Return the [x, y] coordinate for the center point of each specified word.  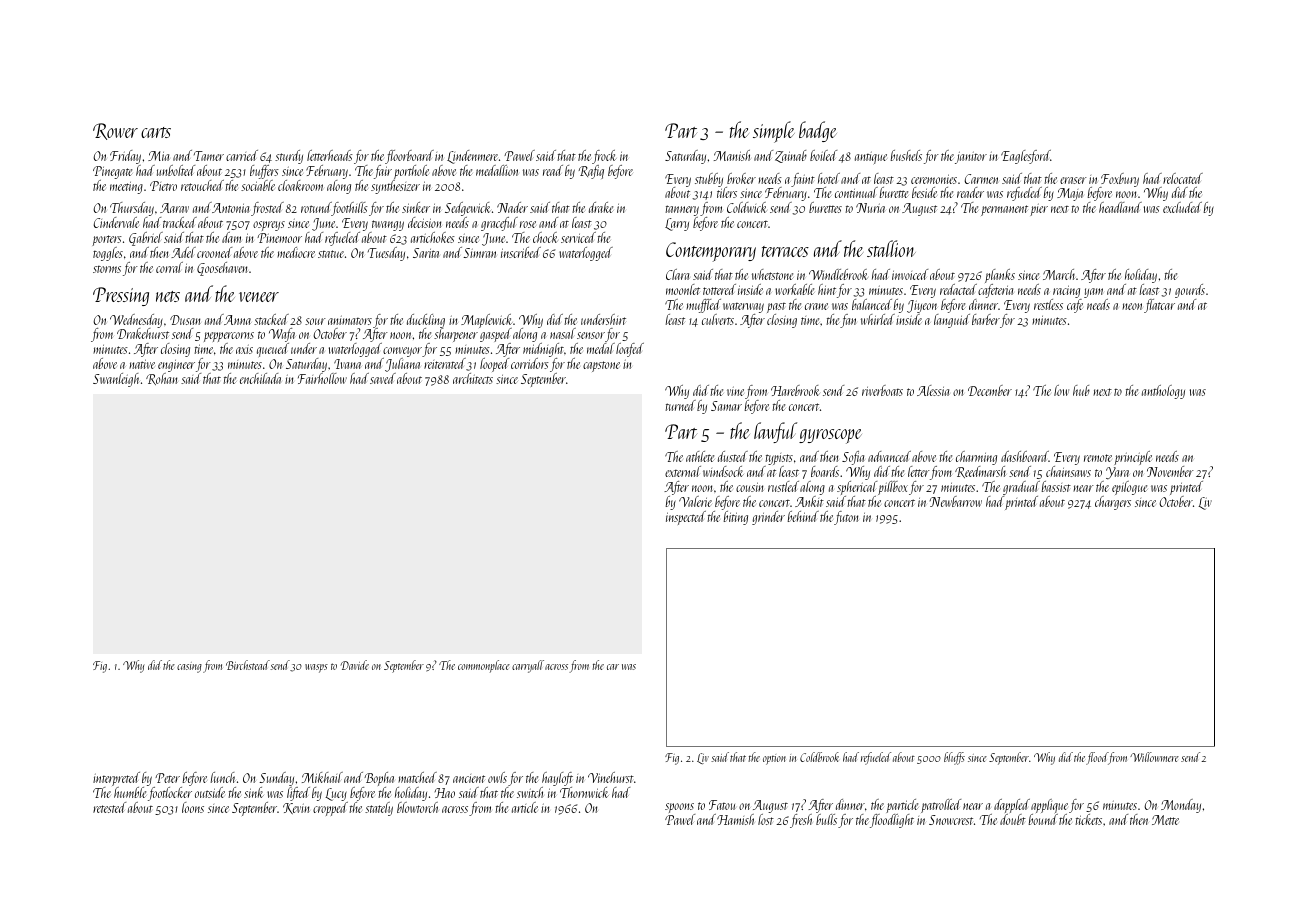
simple [774, 132]
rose [528, 224]
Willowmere [1154, 757]
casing [189, 667]
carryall [528, 666]
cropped [330, 809]
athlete [700, 456]
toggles [108, 254]
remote [1098, 458]
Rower [115, 131]
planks [1000, 276]
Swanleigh [116, 380]
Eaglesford [1026, 157]
